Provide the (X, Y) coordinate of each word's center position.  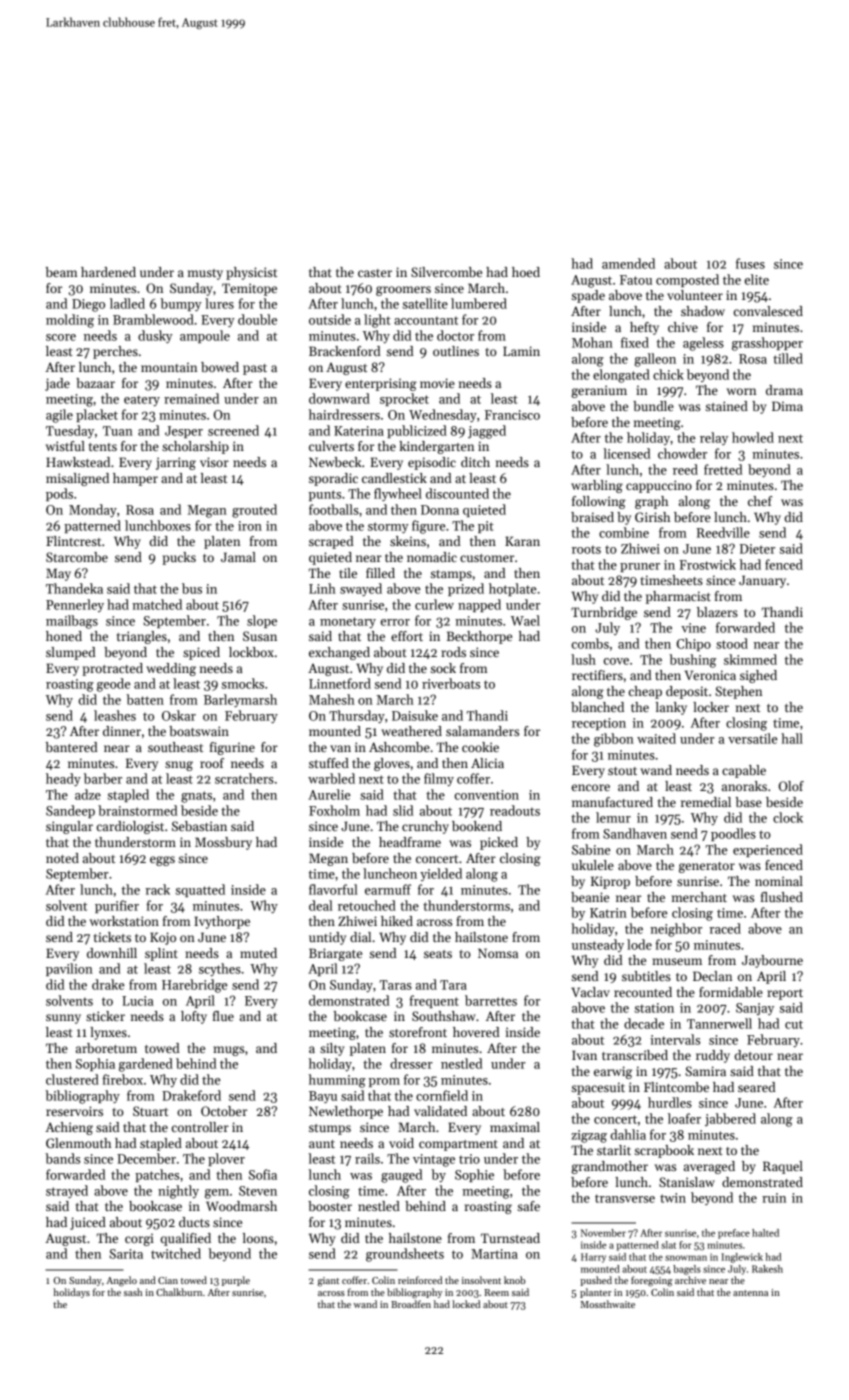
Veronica (710, 675)
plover (226, 1159)
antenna (750, 1293)
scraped (331, 542)
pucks (179, 558)
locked (466, 1304)
